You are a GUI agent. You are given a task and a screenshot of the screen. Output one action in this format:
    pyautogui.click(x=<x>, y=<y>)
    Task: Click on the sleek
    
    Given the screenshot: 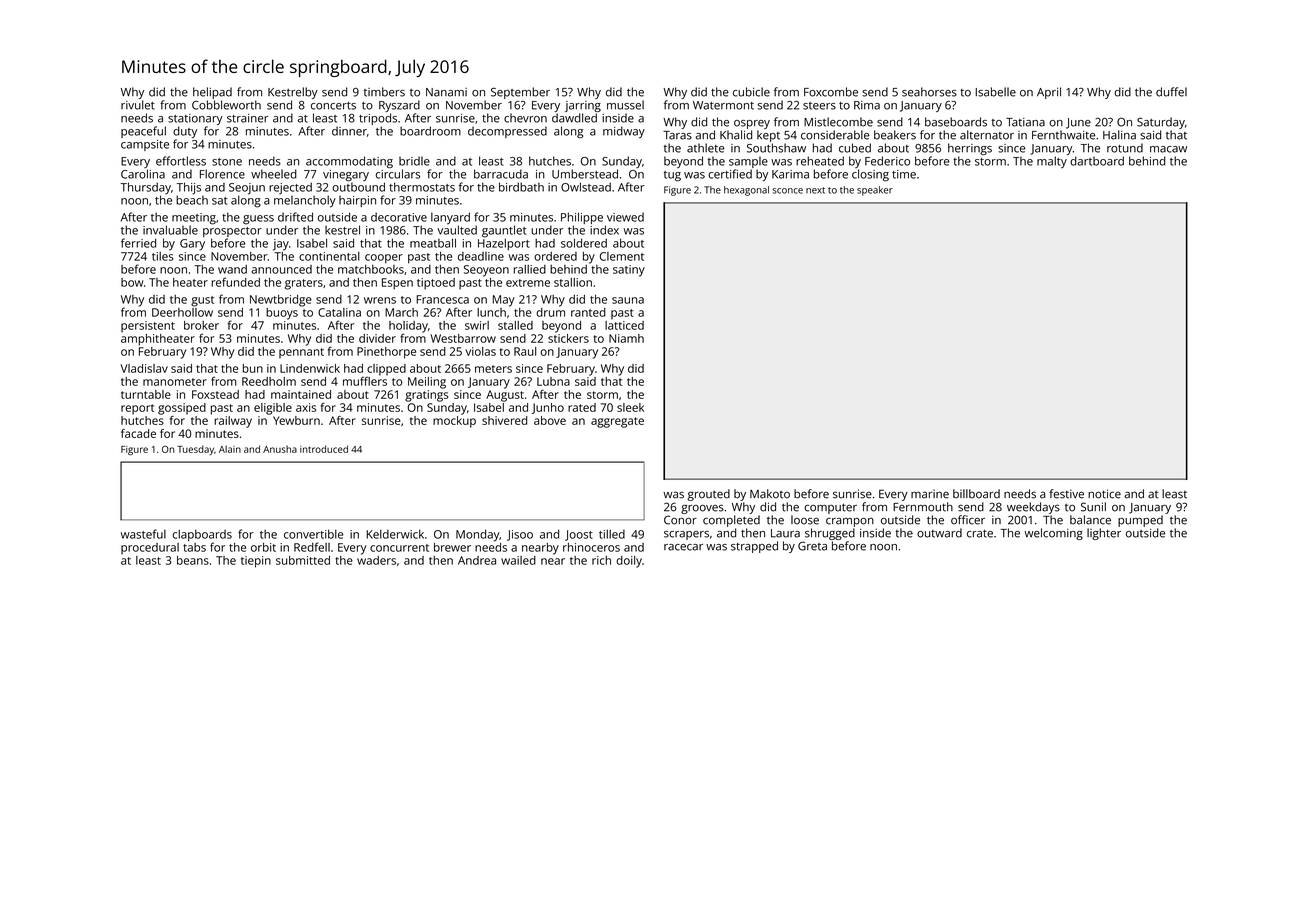 What is the action you would take?
    pyautogui.click(x=630, y=407)
